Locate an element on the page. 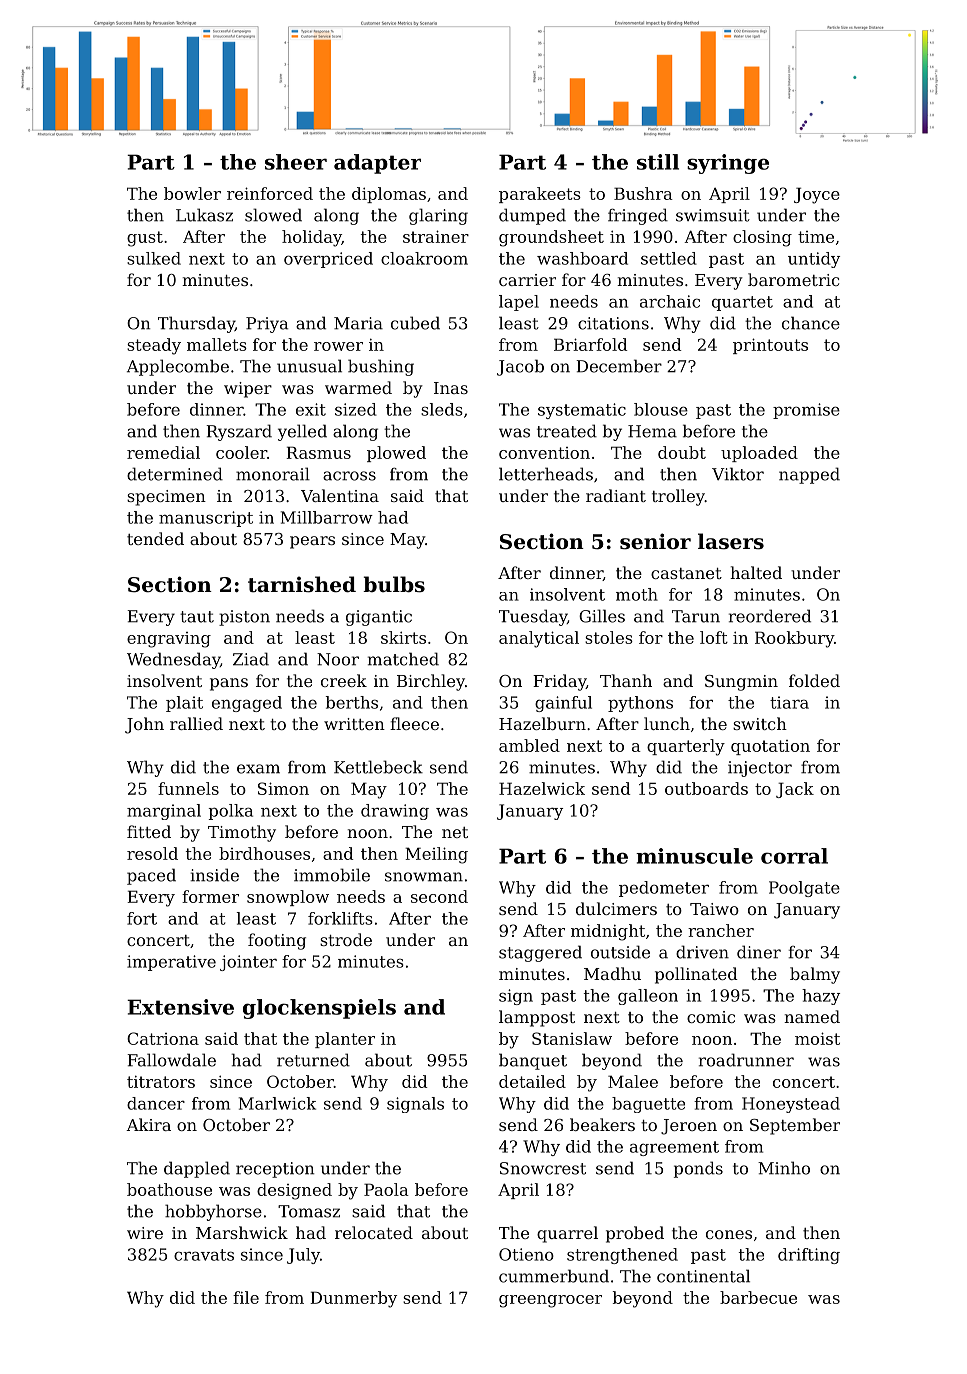 The width and height of the page is (967, 1374). greengrocer is located at coordinates (550, 1301).
